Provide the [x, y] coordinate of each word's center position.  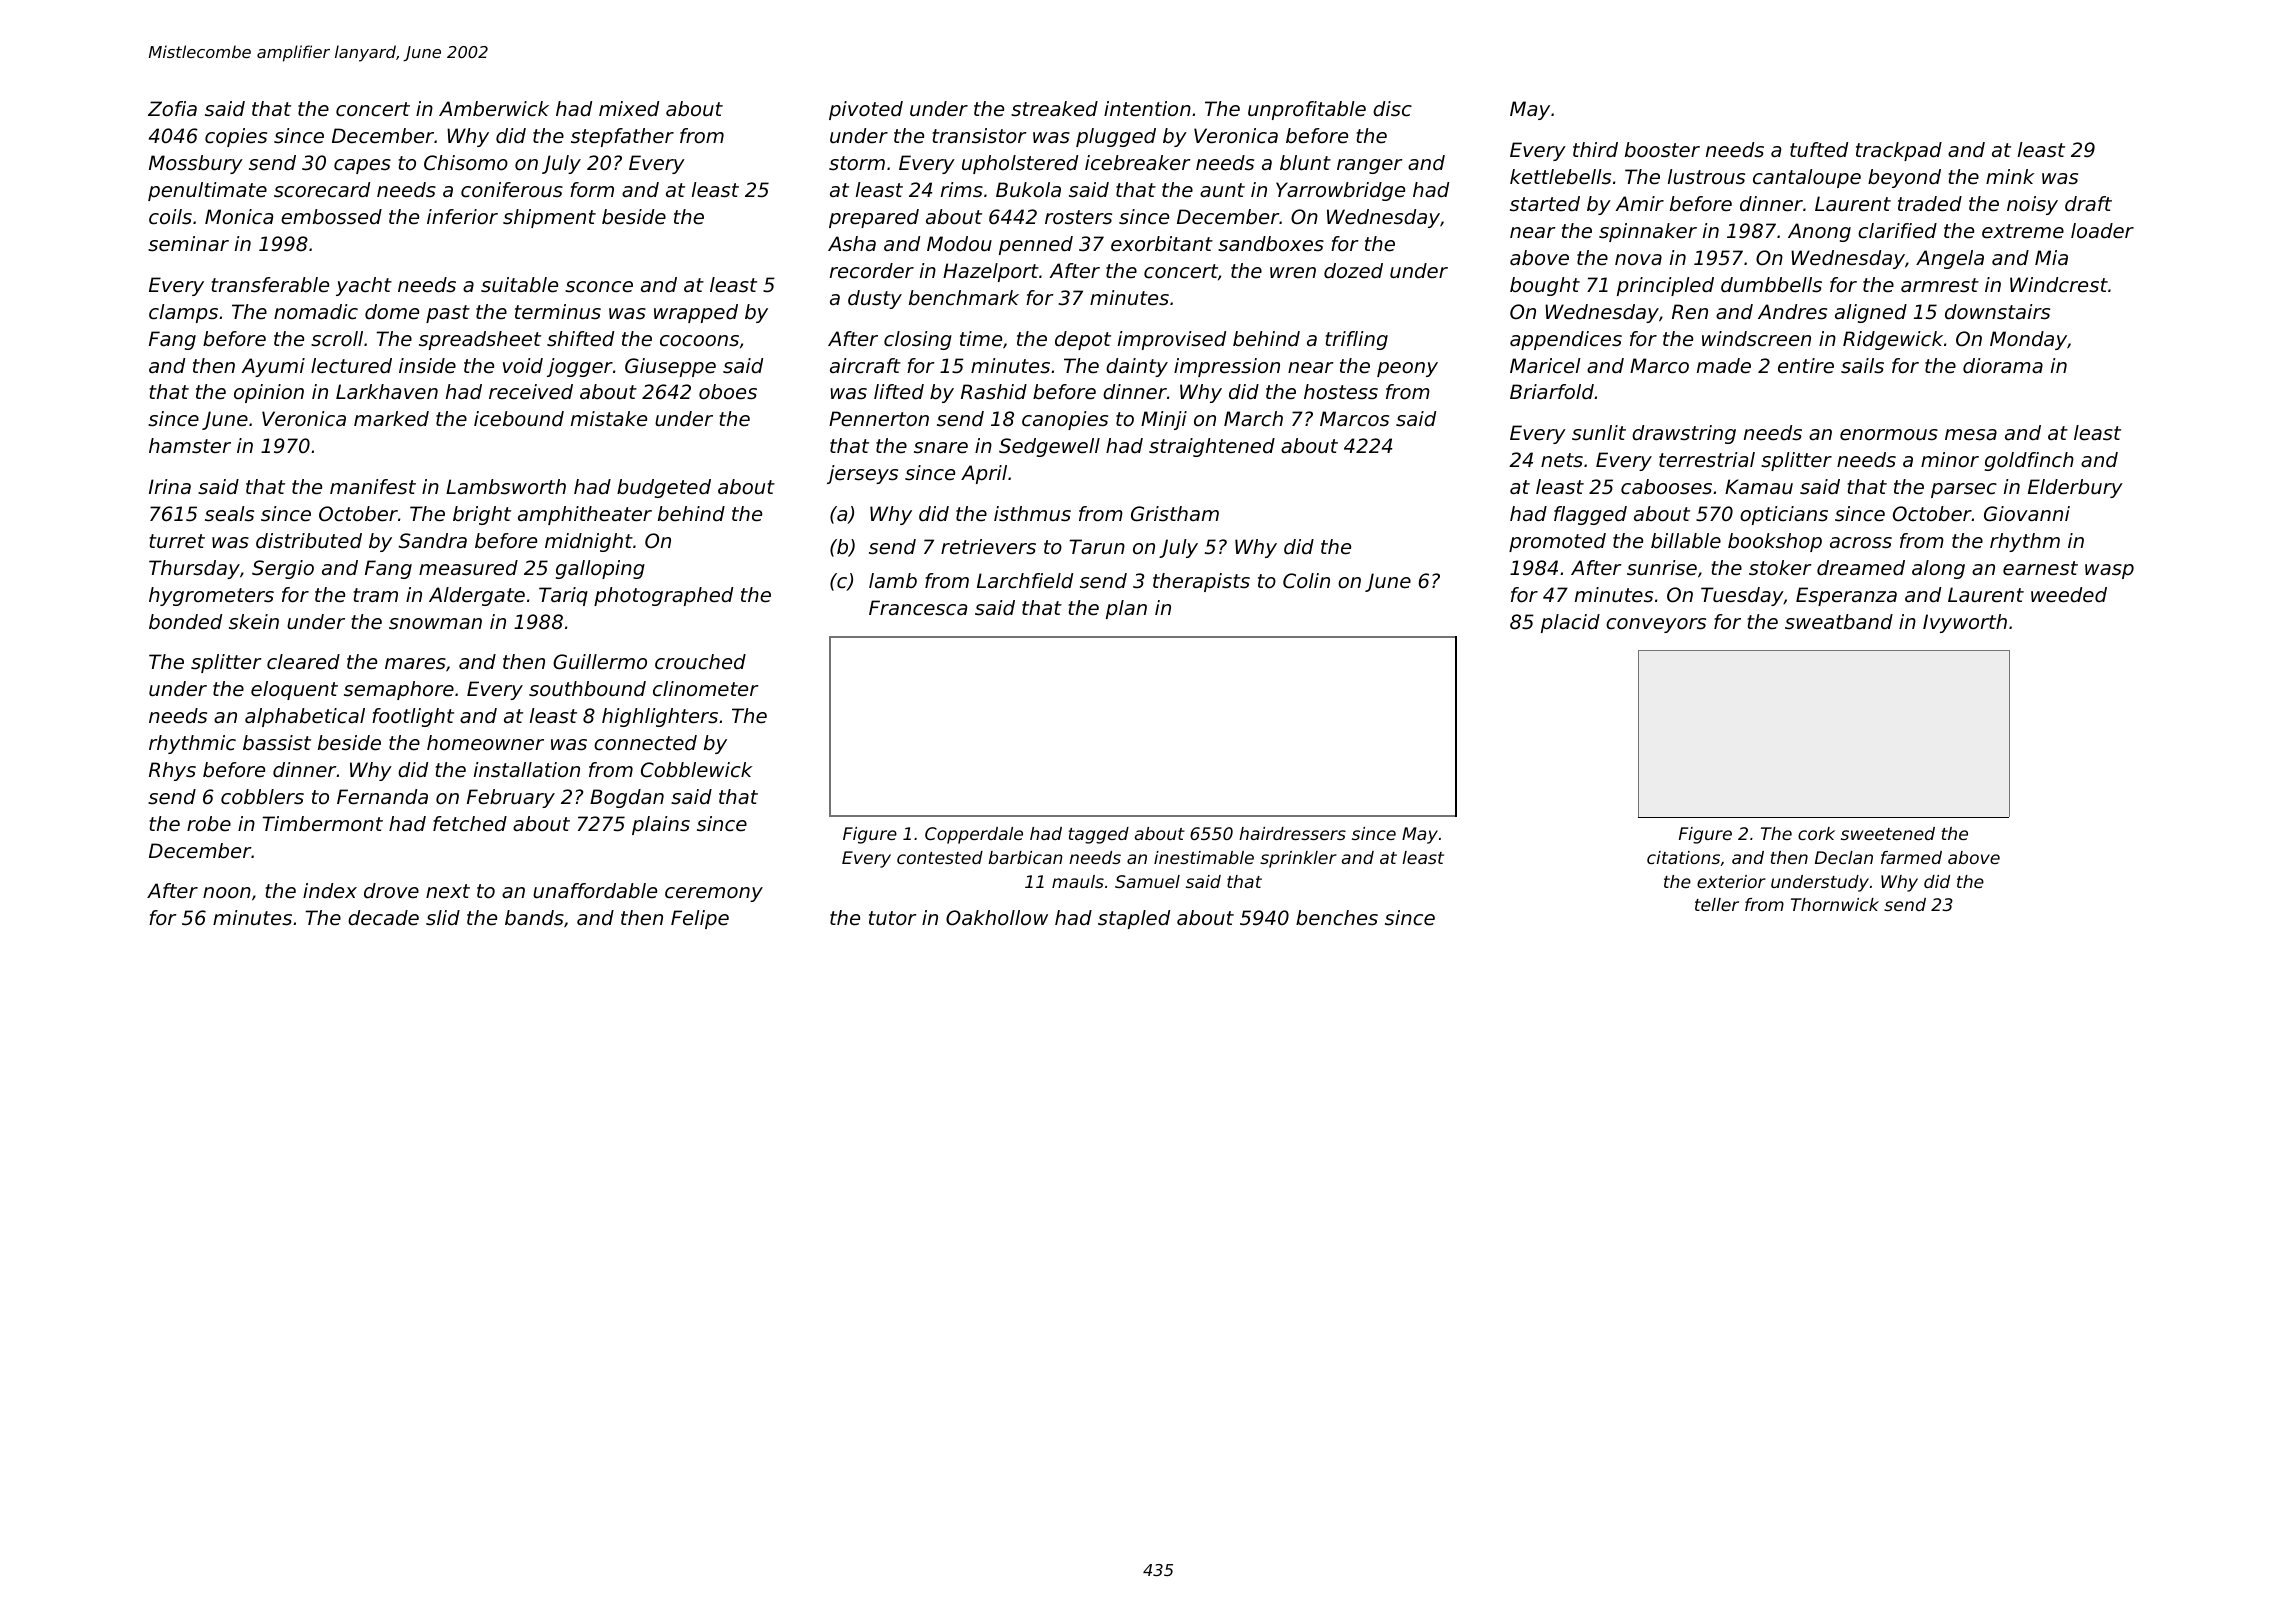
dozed [1353, 270]
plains [661, 825]
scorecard [322, 190]
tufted [1819, 150]
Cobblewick [696, 770]
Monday [2028, 340]
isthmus [1032, 514]
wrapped [696, 313]
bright [482, 515]
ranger [1370, 166]
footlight [413, 717]
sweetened [1888, 833]
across [1861, 543]
